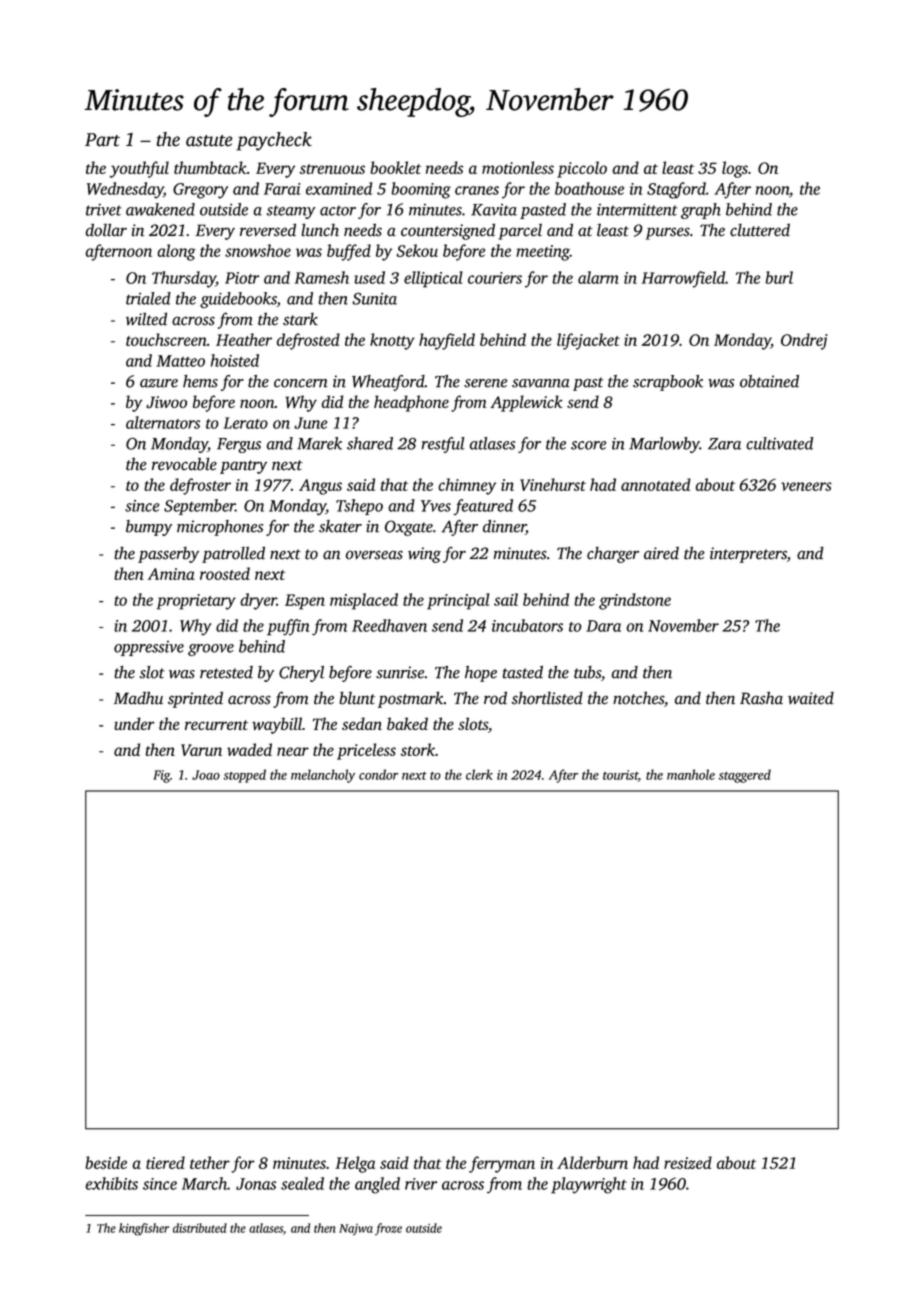  I want to click on playwright, so click(589, 1185).
